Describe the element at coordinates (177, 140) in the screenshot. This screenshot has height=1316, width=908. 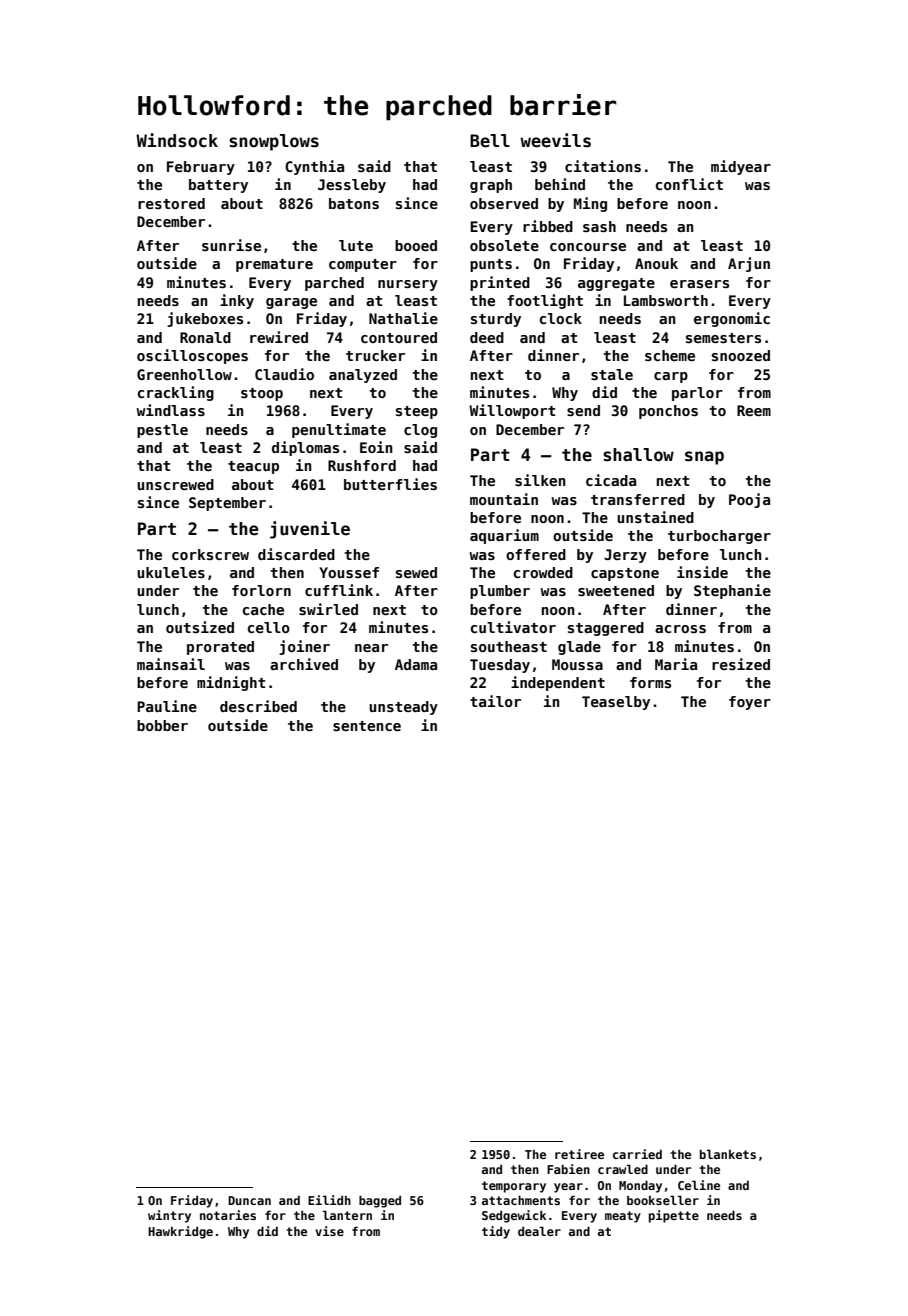
I see `Windsock` at that location.
